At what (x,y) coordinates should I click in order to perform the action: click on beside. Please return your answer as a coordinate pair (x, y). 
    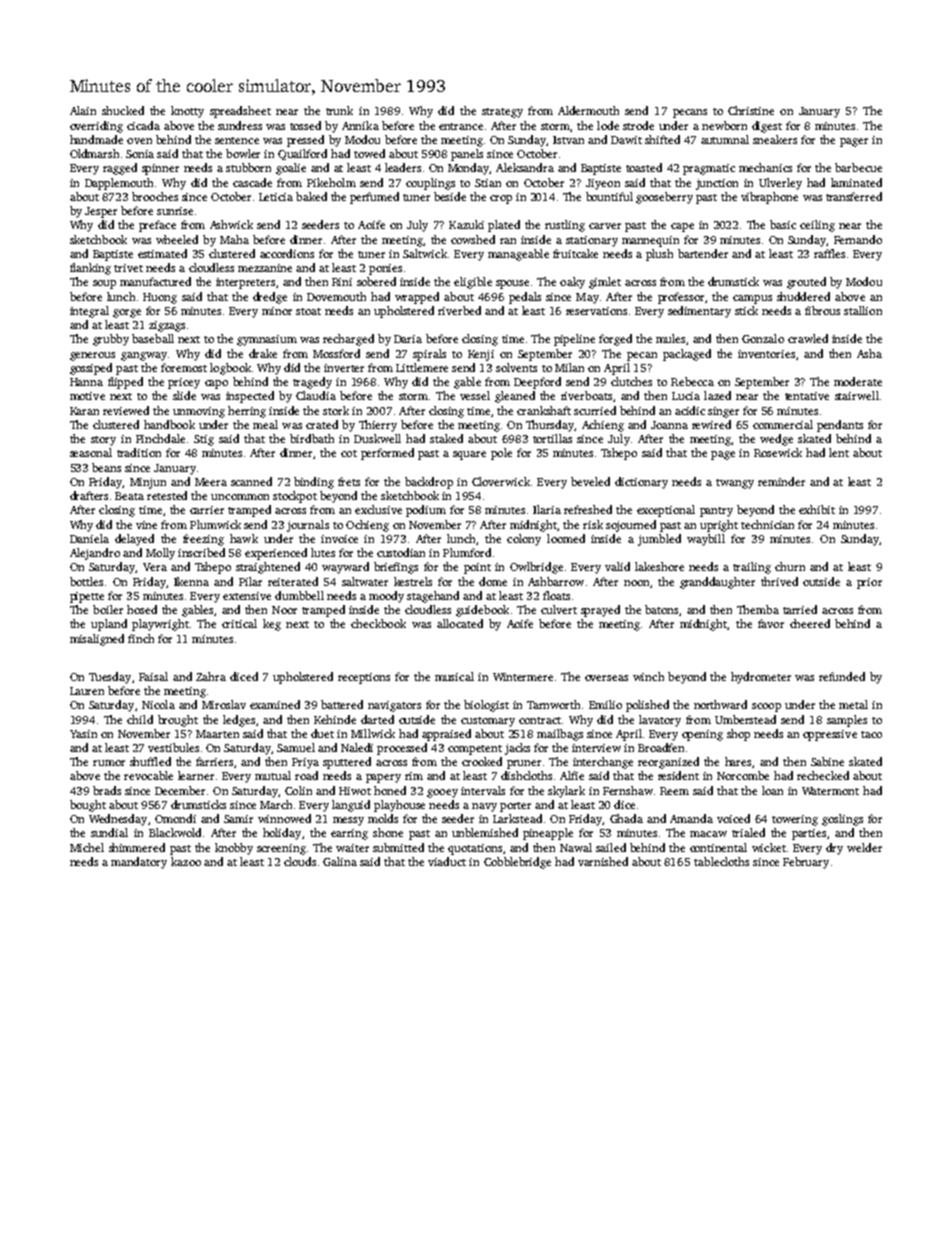
    Looking at the image, I should click on (450, 196).
